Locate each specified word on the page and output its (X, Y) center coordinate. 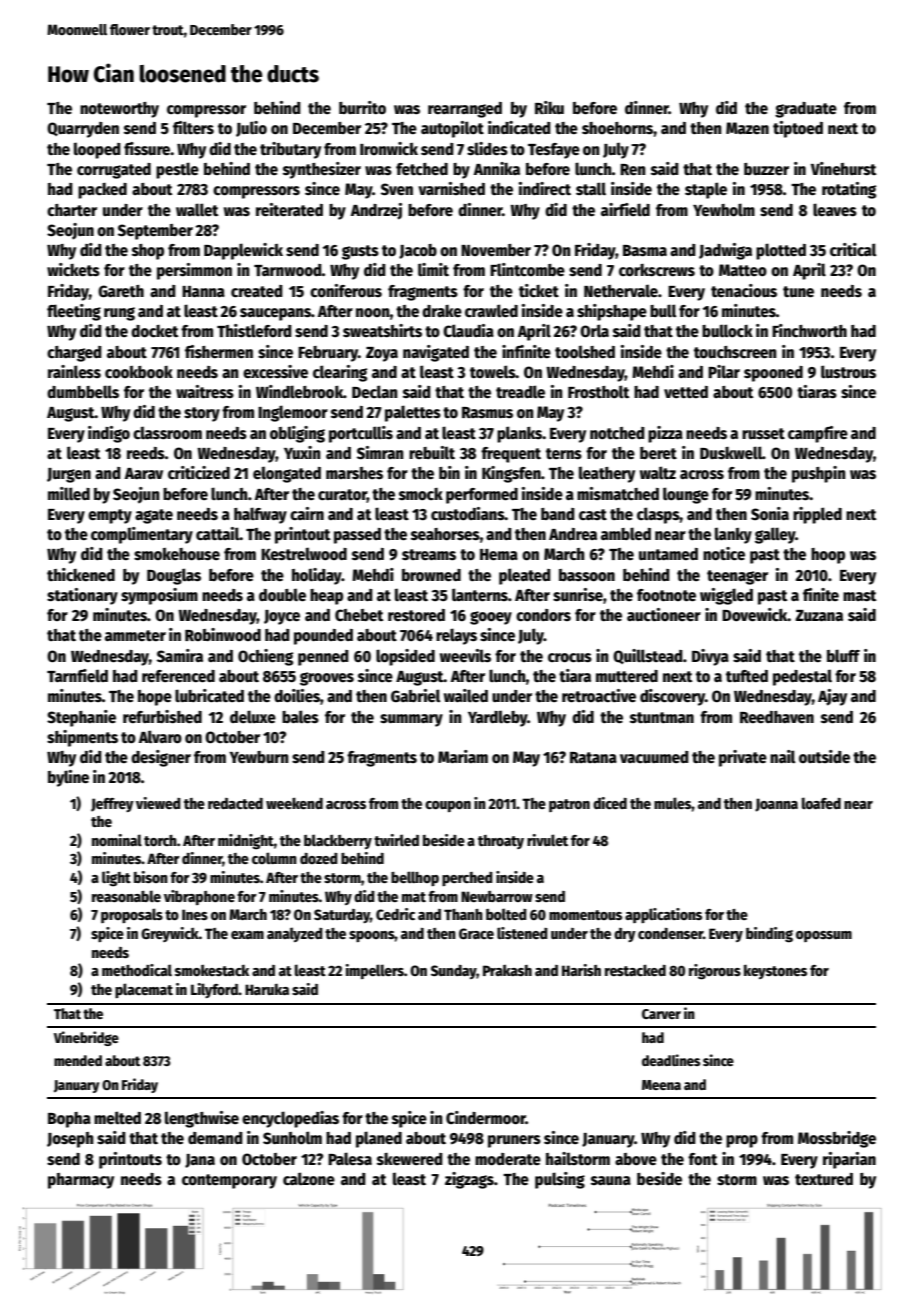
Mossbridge (837, 1139)
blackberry (338, 841)
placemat (144, 990)
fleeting (74, 312)
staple (706, 190)
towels (493, 371)
